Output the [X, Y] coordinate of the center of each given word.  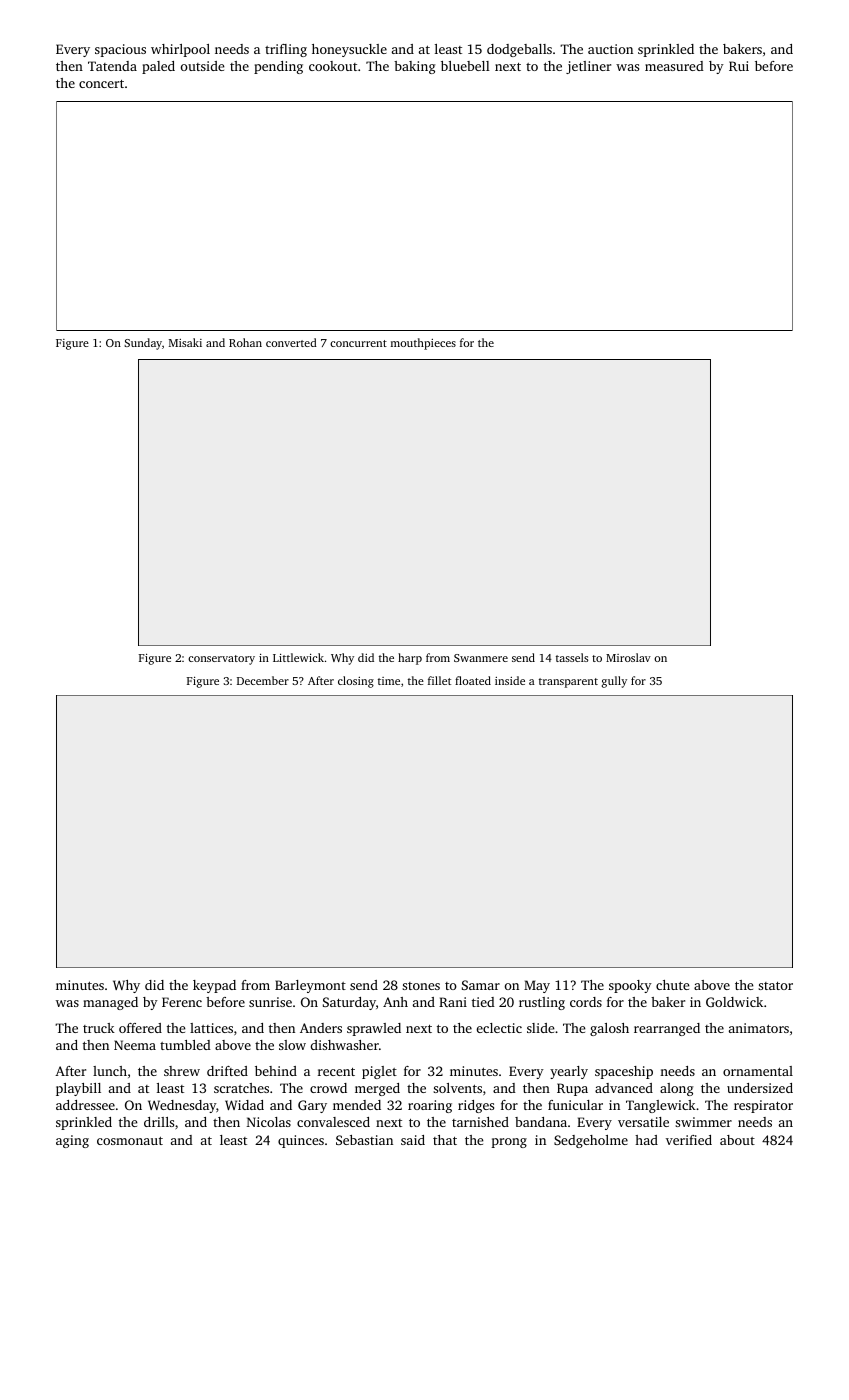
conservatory [221, 660]
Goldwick [734, 1002]
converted [291, 342]
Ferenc [182, 1002]
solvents [457, 1088]
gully [614, 682]
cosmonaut [130, 1140]
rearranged [667, 1029]
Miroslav [628, 657]
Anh [395, 1002]
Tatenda [112, 66]
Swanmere [481, 658]
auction [610, 49]
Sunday [143, 344]
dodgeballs [519, 50]
